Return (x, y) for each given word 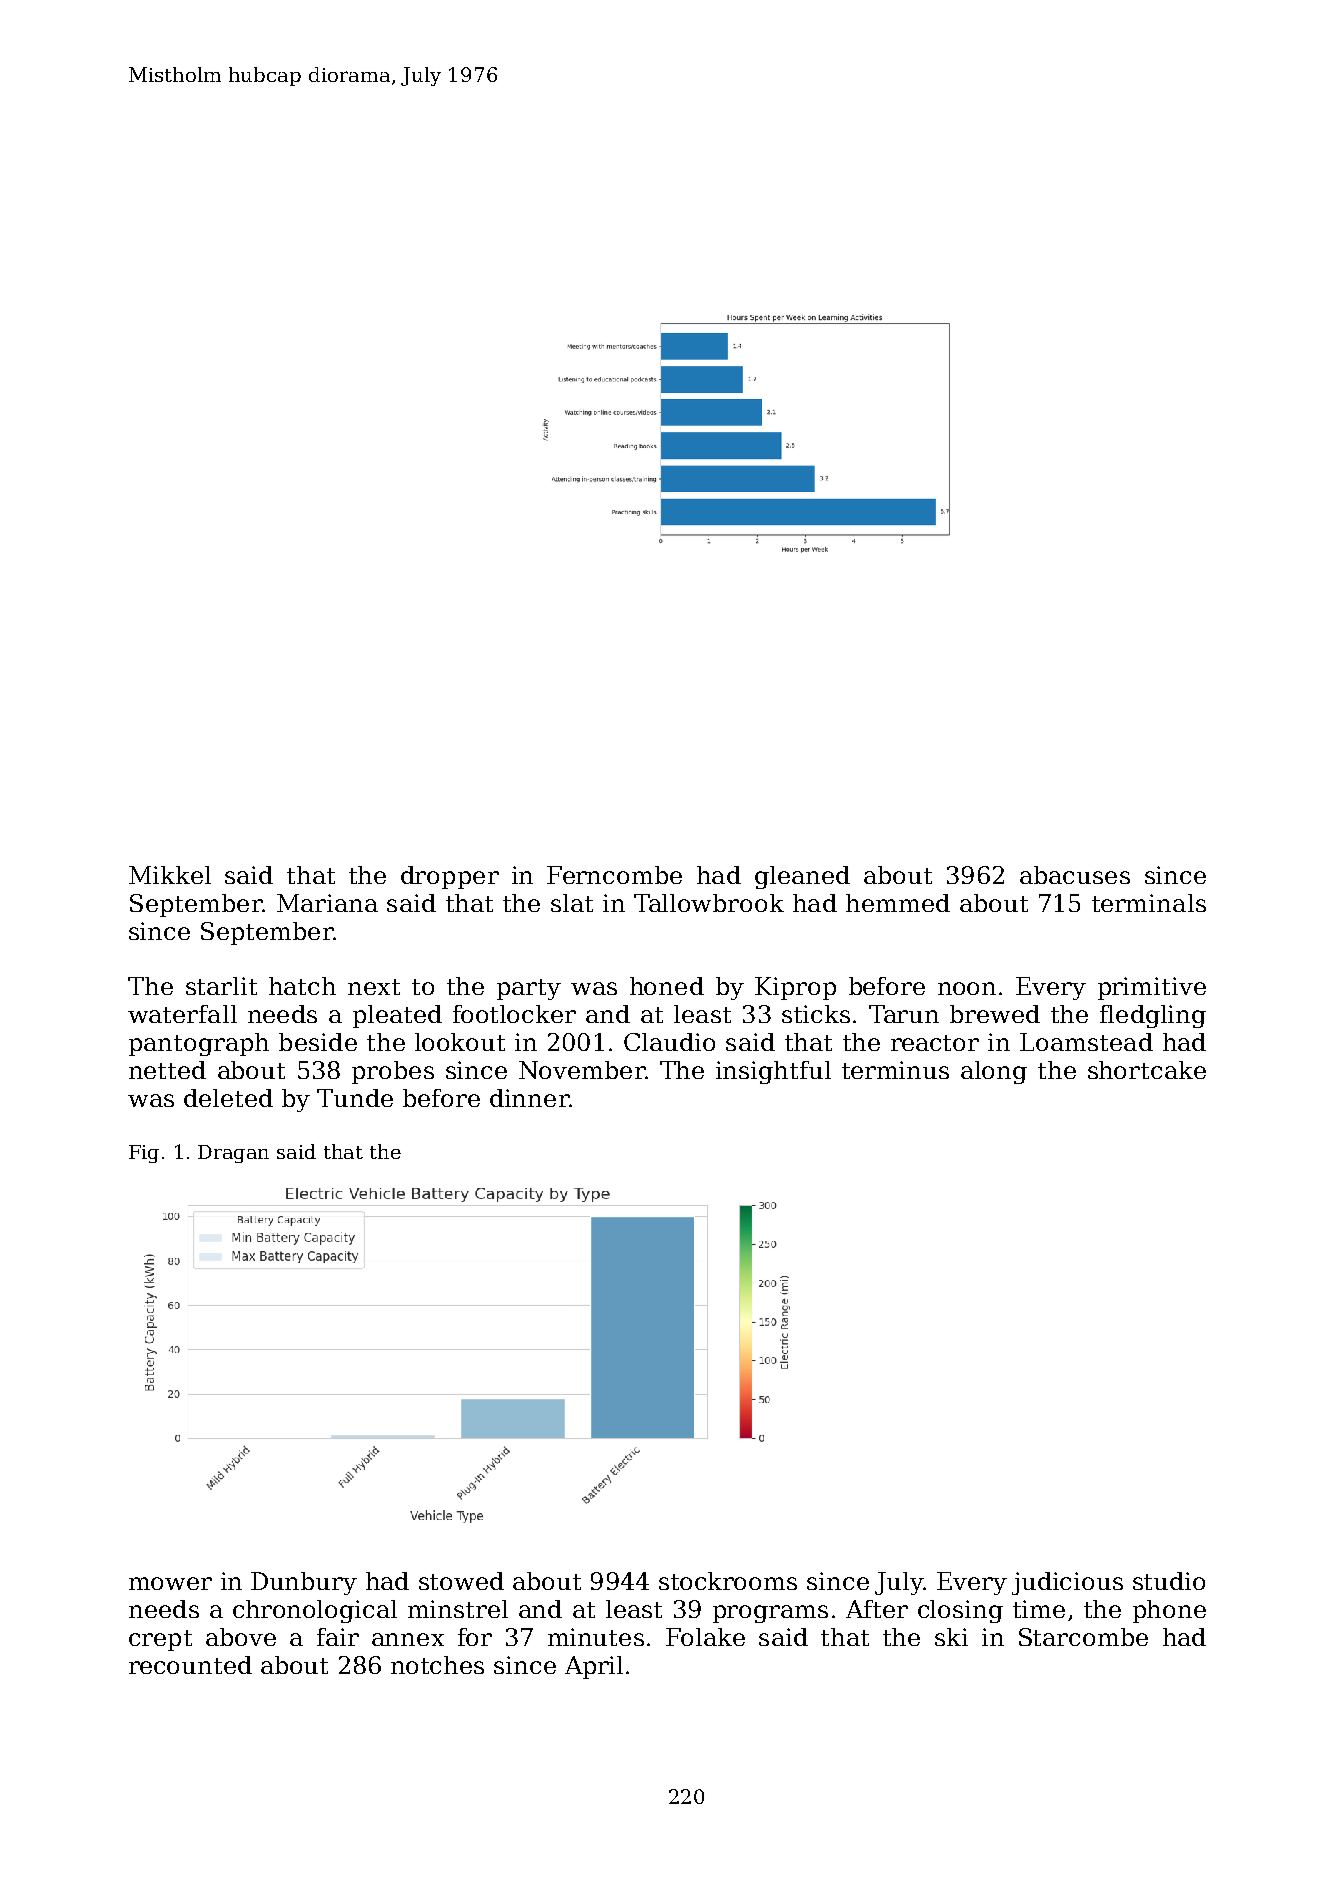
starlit (221, 986)
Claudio (669, 1042)
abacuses (1075, 875)
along (994, 1072)
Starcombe (1083, 1637)
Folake (705, 1637)
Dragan (233, 1154)
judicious (1067, 1583)
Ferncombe (614, 875)
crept (160, 1640)
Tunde (355, 1098)
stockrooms (728, 1581)
